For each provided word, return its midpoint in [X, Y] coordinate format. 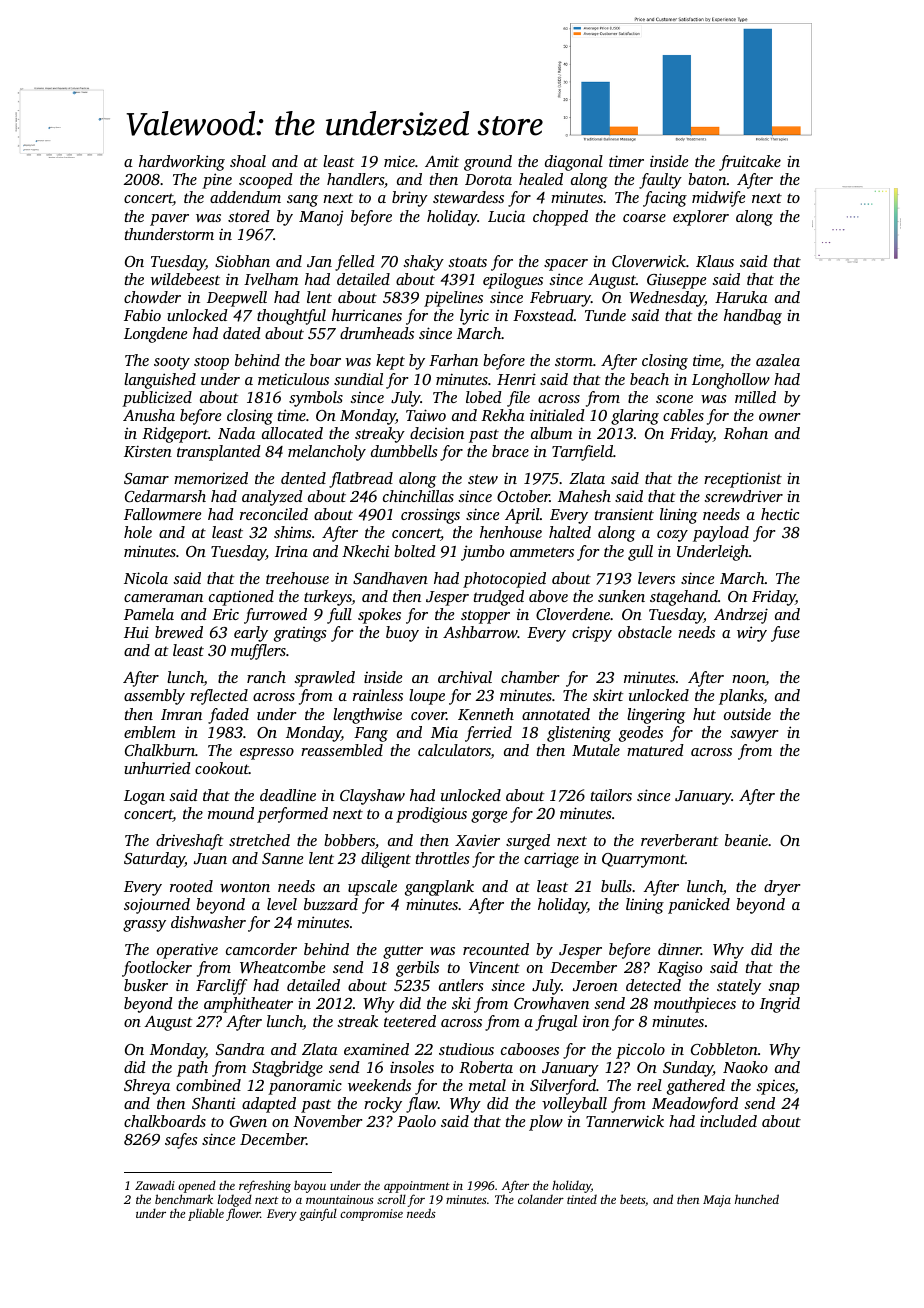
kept [390, 362]
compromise [371, 1215]
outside [747, 714]
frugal [556, 1023]
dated [242, 333]
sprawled [324, 679]
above [548, 596]
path [192, 1069]
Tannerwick [625, 1121]
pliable [206, 1214]
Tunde [605, 315]
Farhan [453, 360]
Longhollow [731, 381]
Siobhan [242, 261]
